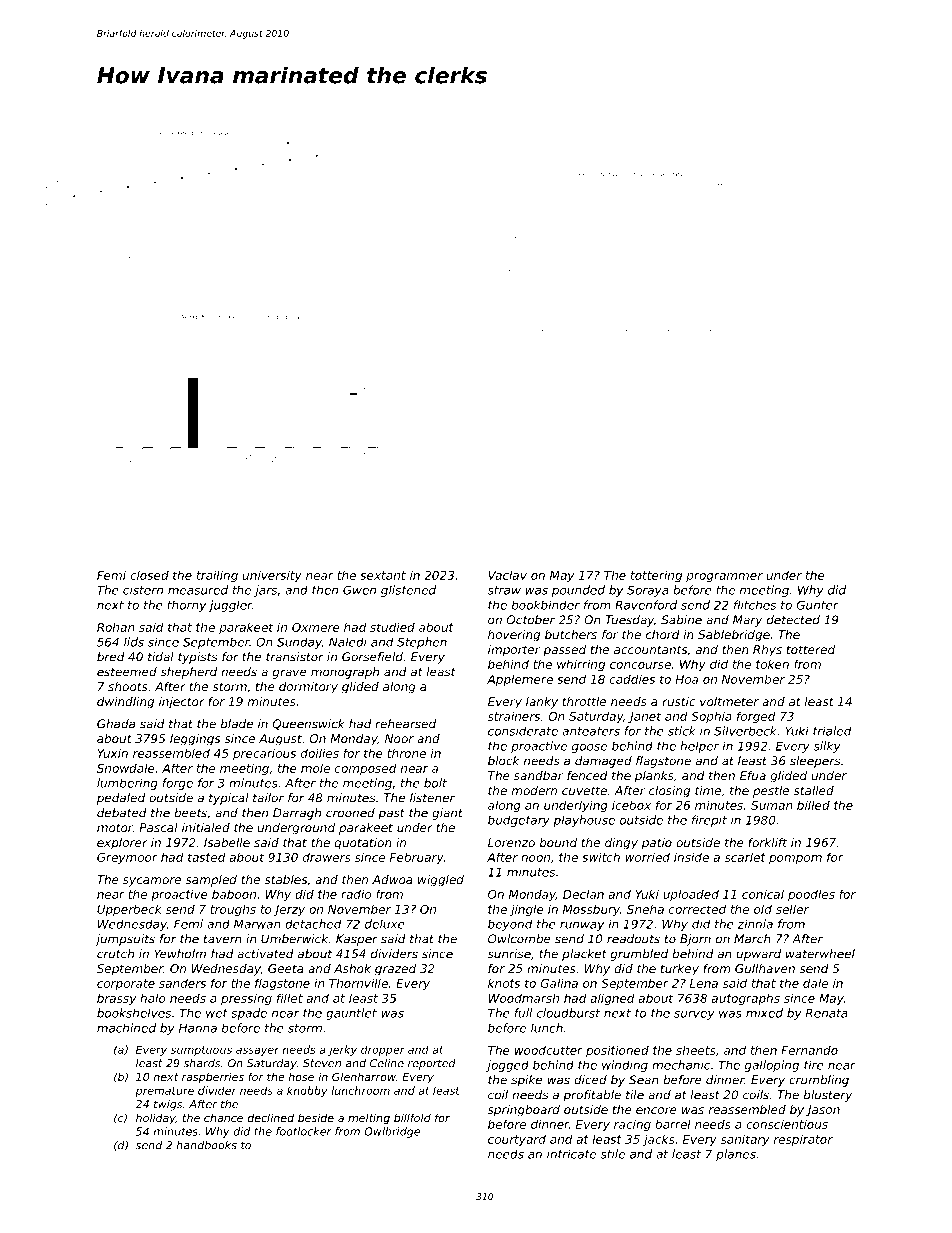 The image size is (952, 1233). What do you see at coordinates (753, 775) in the page?
I see `Efua` at bounding box center [753, 775].
